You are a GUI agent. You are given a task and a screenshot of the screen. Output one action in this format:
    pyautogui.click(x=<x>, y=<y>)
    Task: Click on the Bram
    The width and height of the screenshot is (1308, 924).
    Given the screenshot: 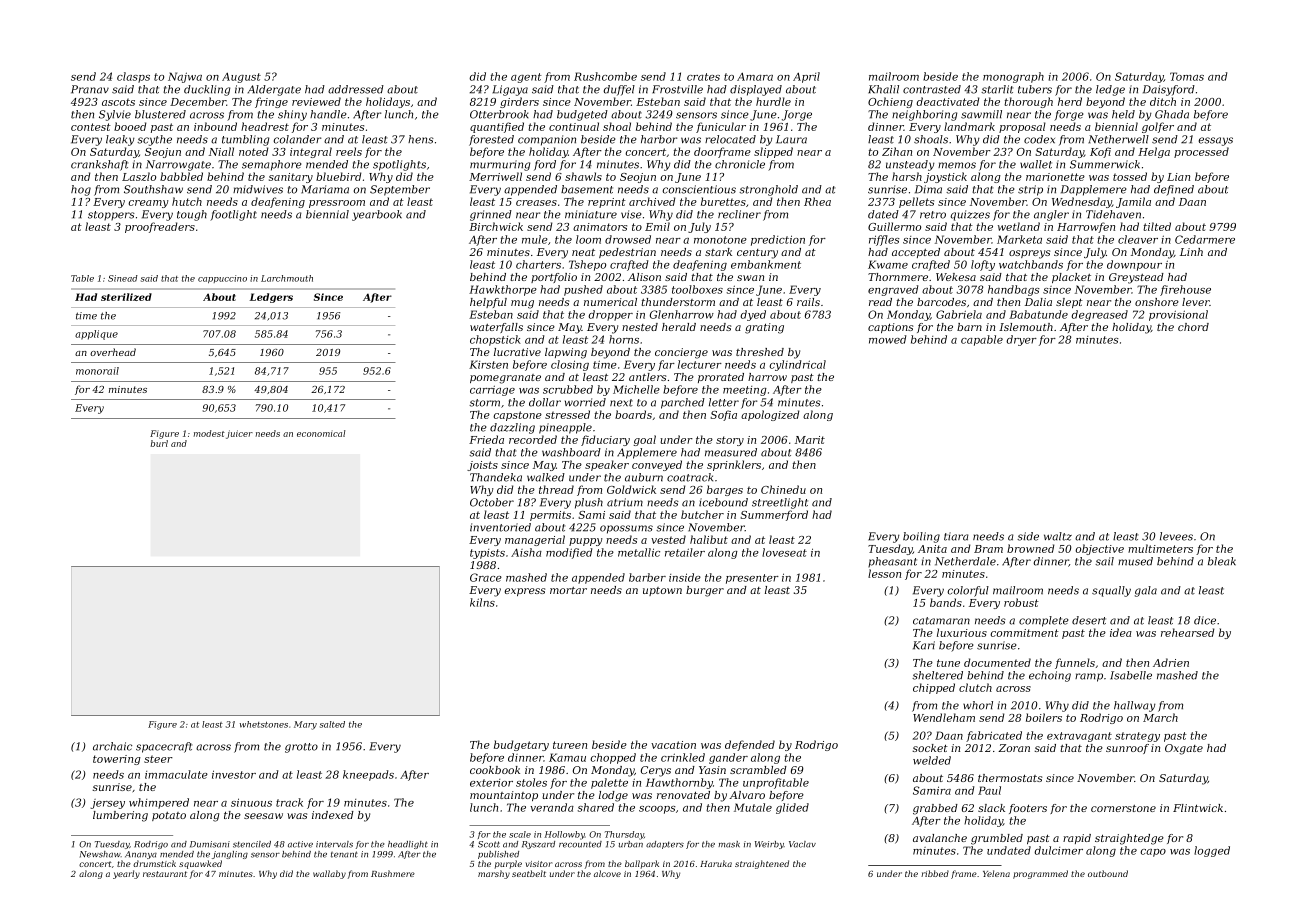 What is the action you would take?
    pyautogui.click(x=988, y=549)
